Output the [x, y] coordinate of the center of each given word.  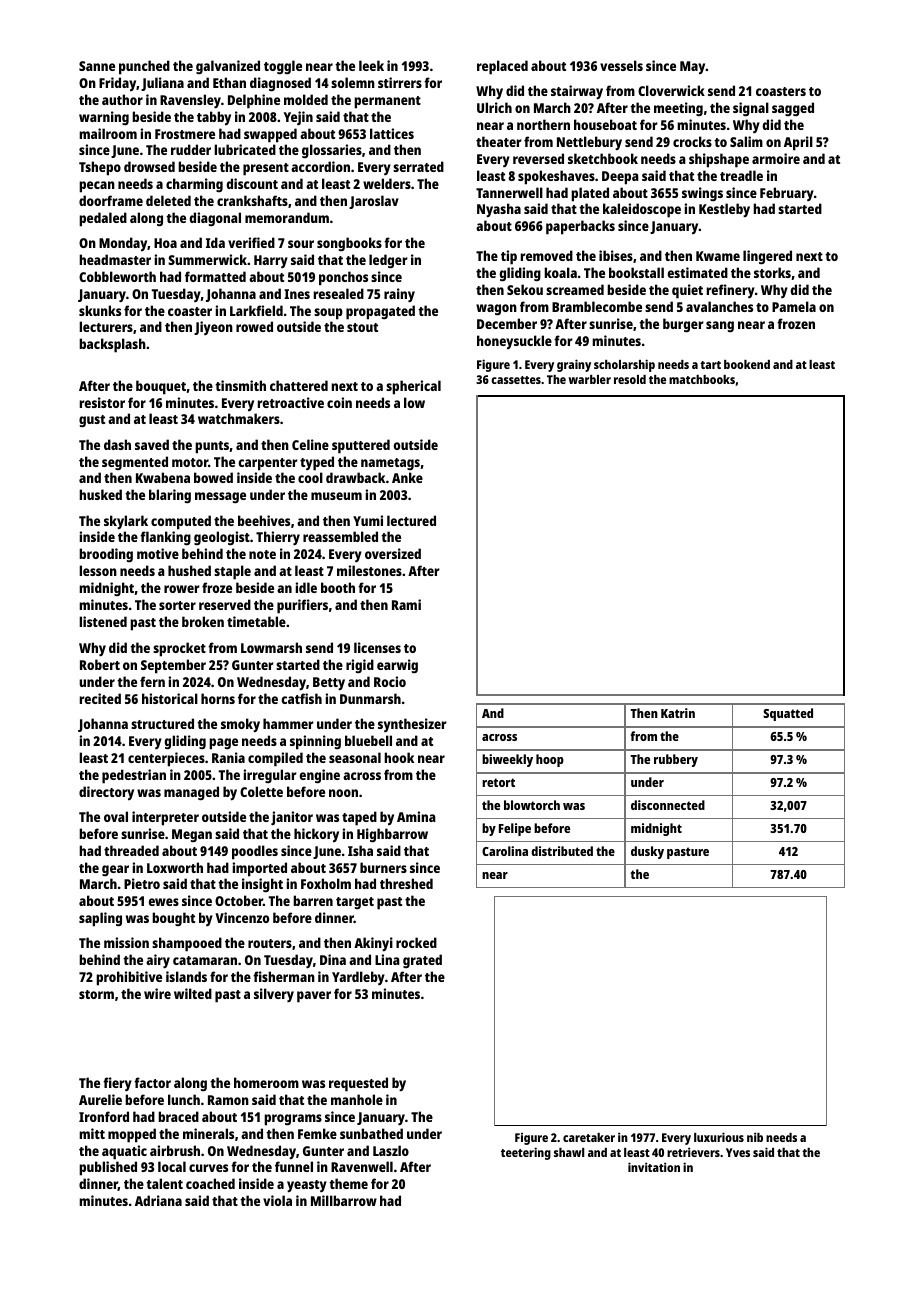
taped [359, 818]
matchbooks [702, 379]
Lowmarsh [271, 647]
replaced [502, 67]
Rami [406, 604]
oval [116, 816]
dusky [647, 852]
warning [104, 118]
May [693, 67]
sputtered [361, 446]
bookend [747, 364]
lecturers [106, 326]
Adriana [158, 1200]
